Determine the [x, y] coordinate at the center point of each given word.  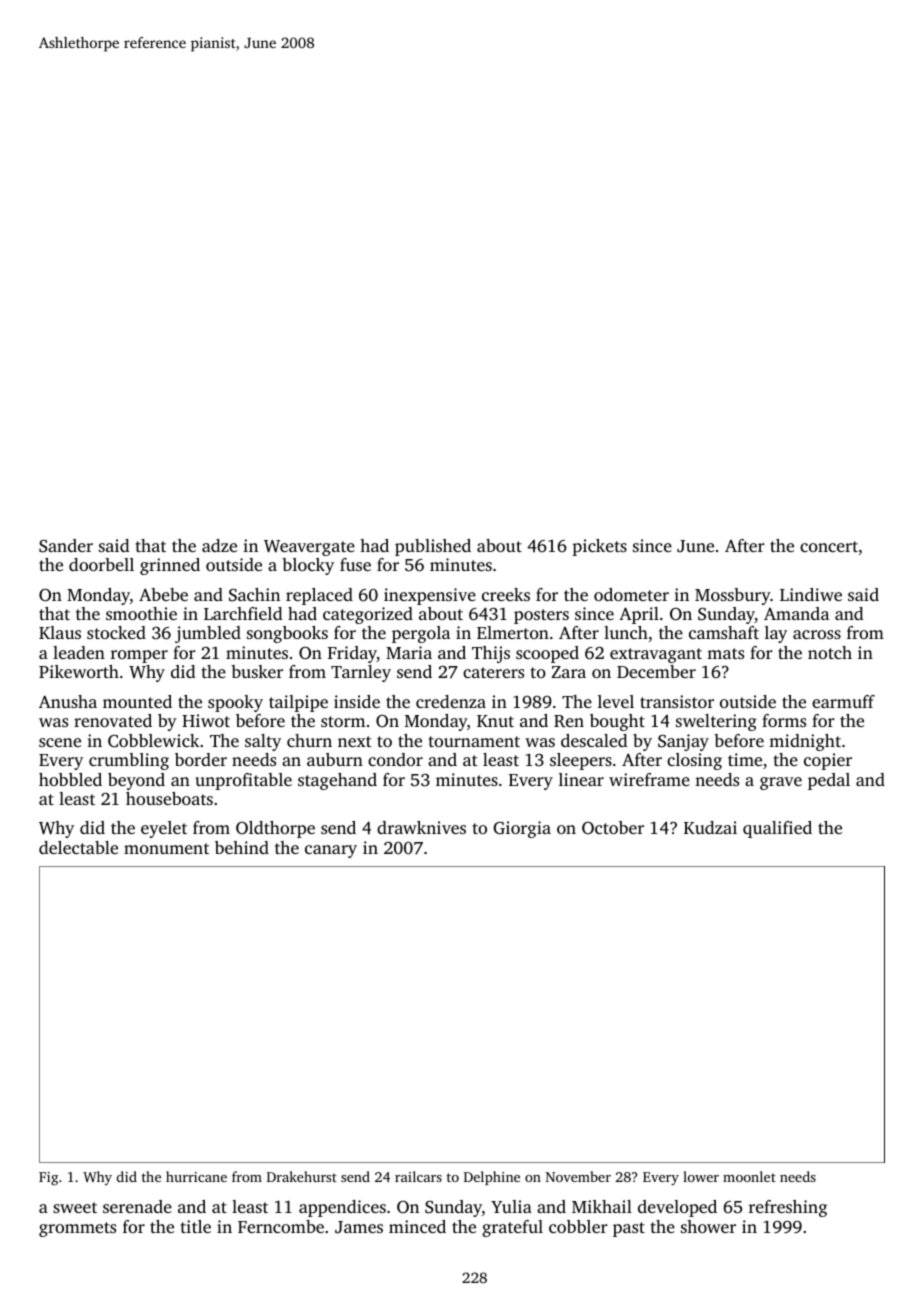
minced [417, 1226]
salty [263, 742]
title [196, 1226]
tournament [474, 741]
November [578, 1176]
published [433, 547]
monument [166, 848]
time [745, 759]
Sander [66, 546]
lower [701, 1176]
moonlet [749, 1176]
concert [829, 546]
